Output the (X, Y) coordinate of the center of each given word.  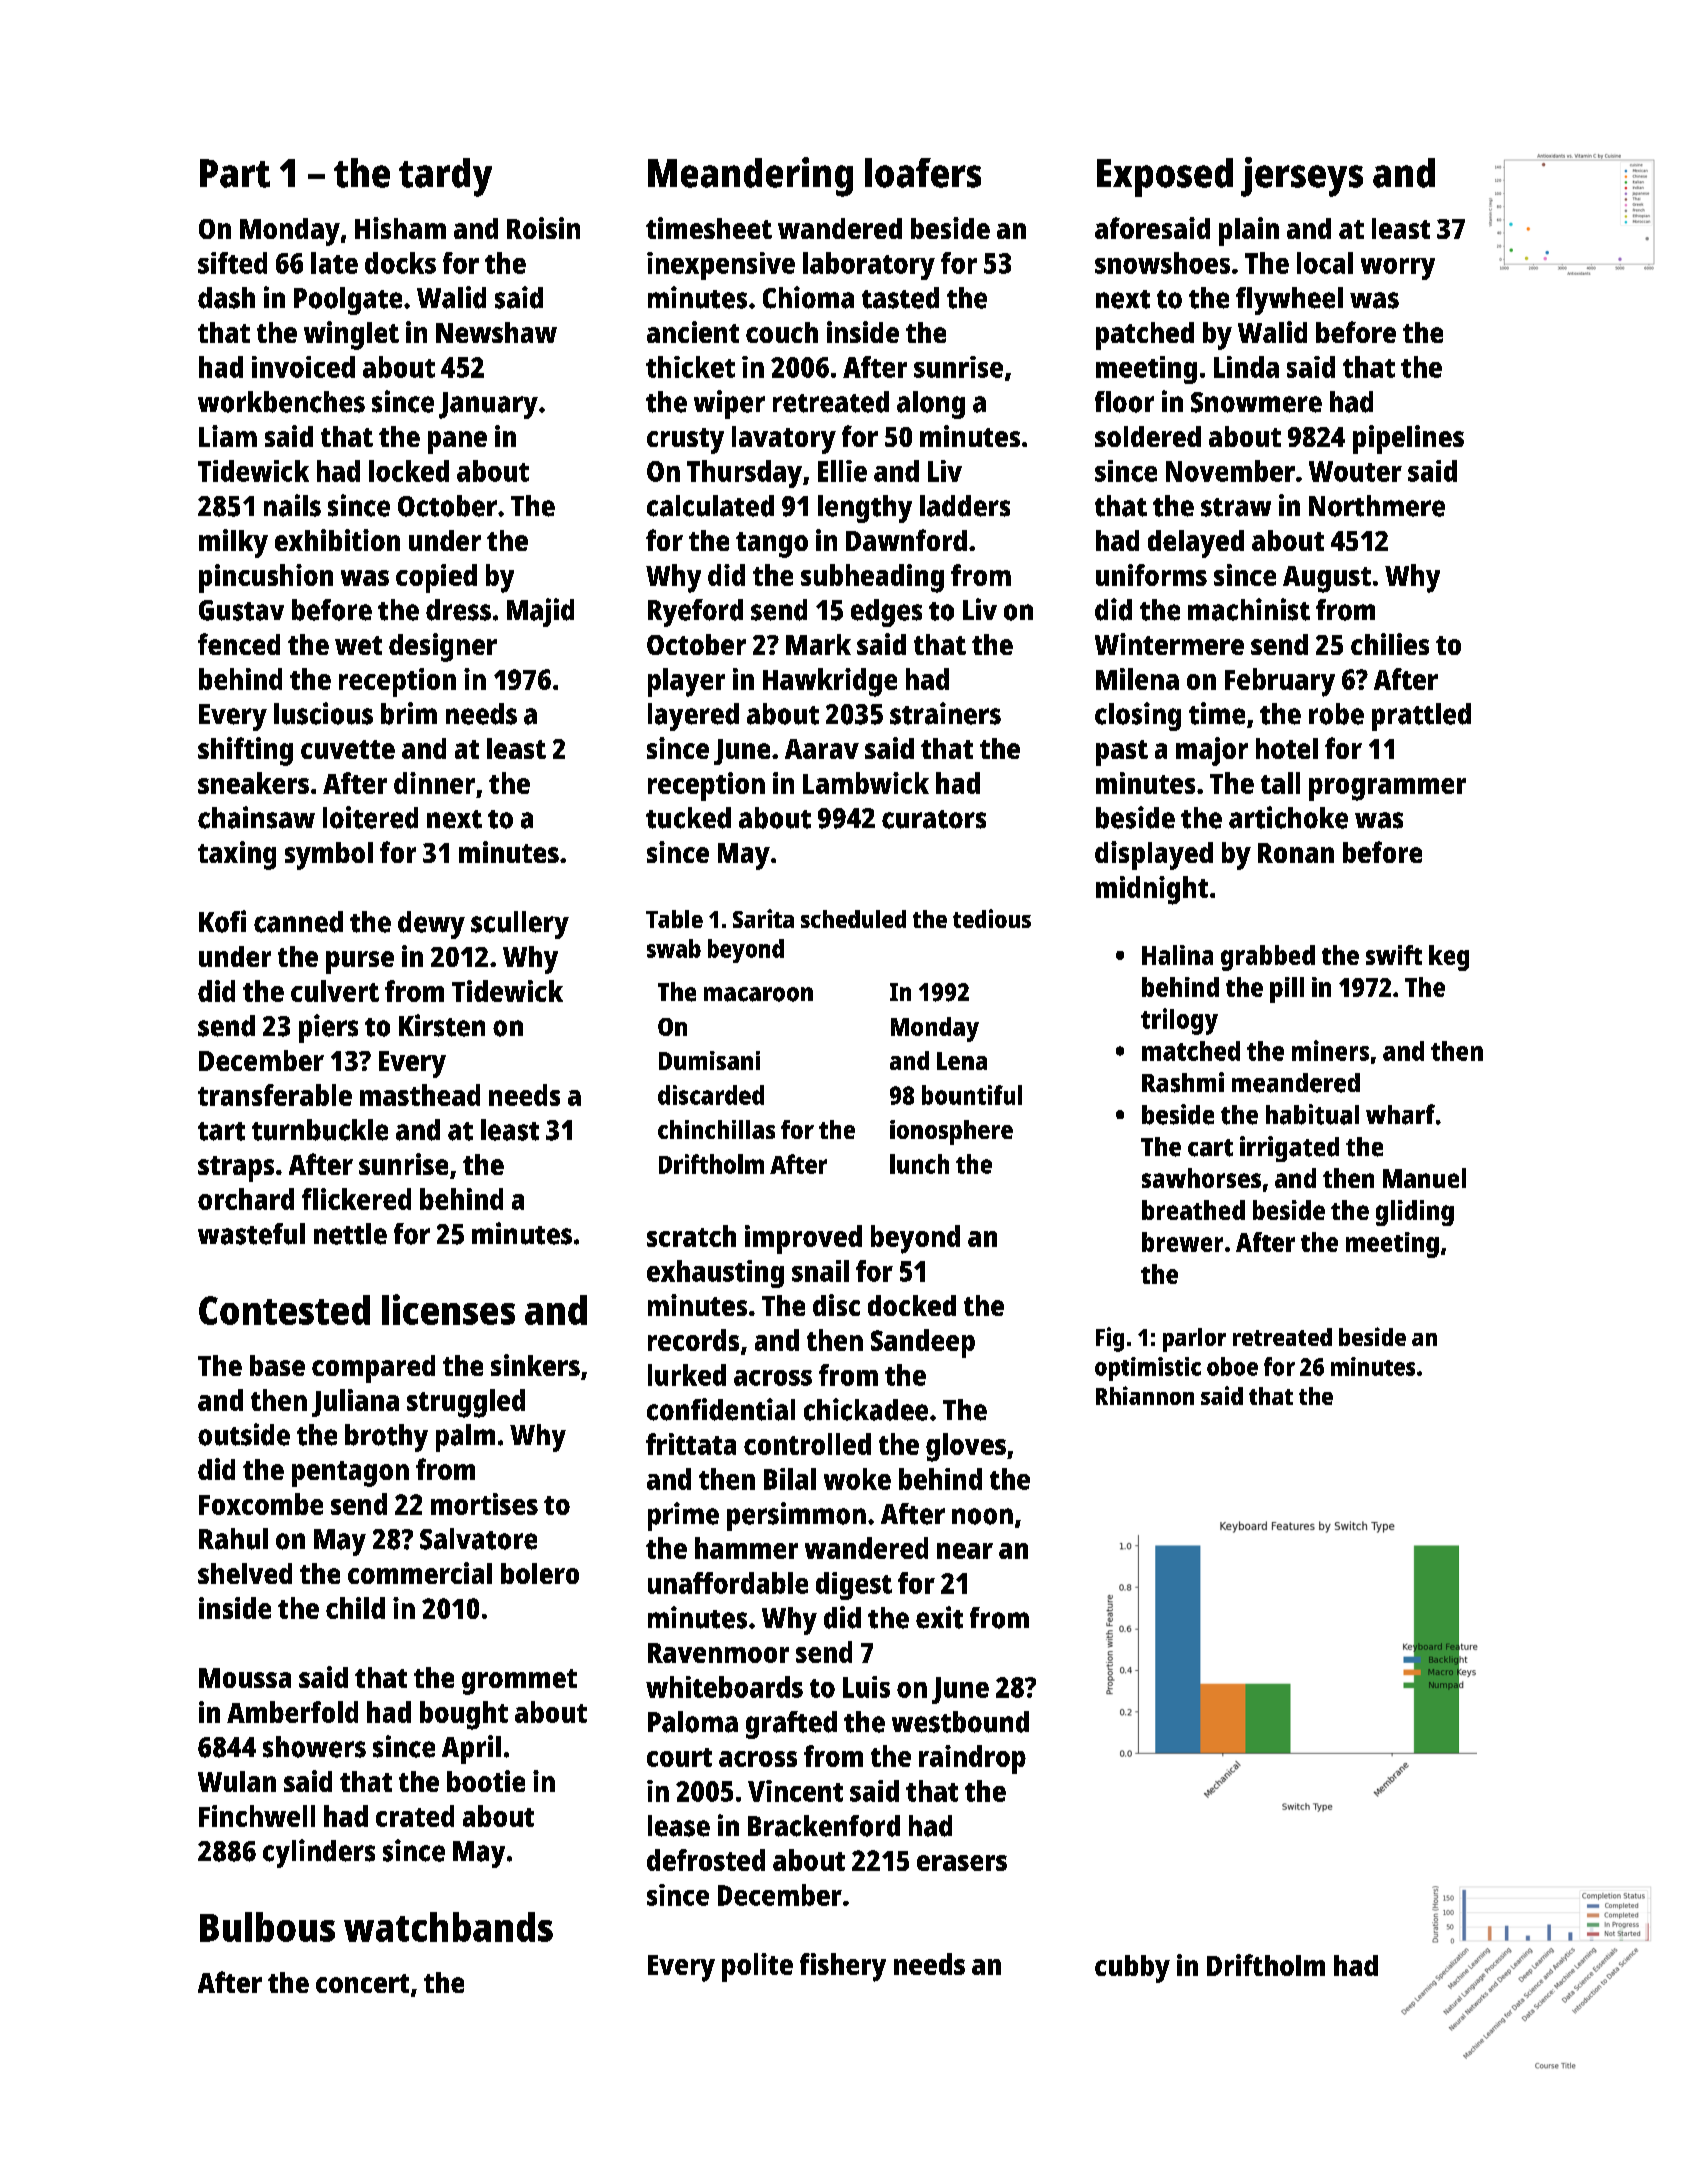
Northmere (1377, 506)
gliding (1415, 1213)
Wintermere (1169, 644)
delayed (1196, 544)
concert (362, 1983)
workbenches (281, 402)
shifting (245, 751)
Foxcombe (261, 1504)
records (693, 1340)
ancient (693, 332)
